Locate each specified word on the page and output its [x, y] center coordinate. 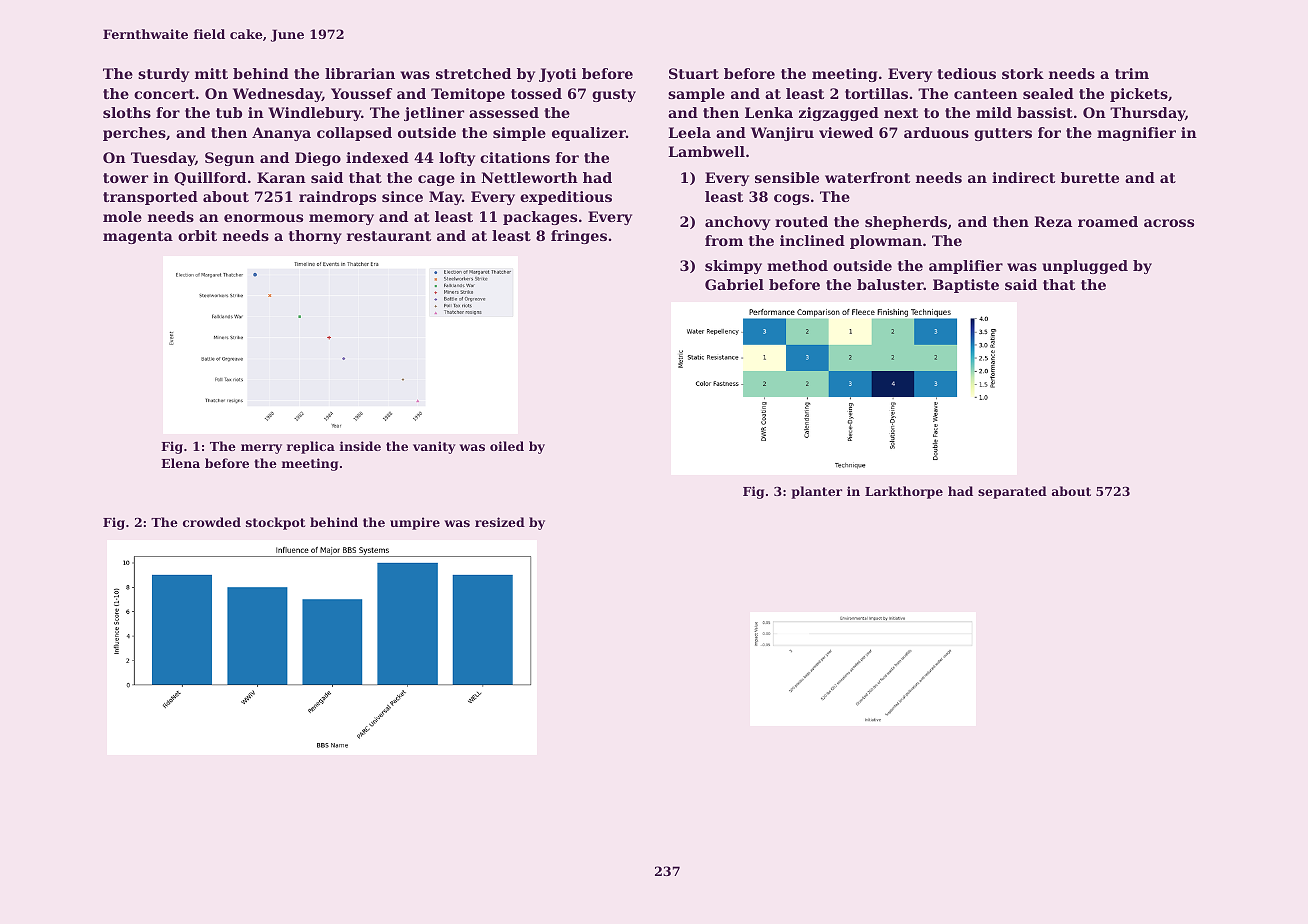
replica [311, 447]
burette [1090, 177]
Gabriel [734, 284]
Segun [230, 159]
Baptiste [966, 286]
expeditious [566, 198]
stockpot [275, 523]
